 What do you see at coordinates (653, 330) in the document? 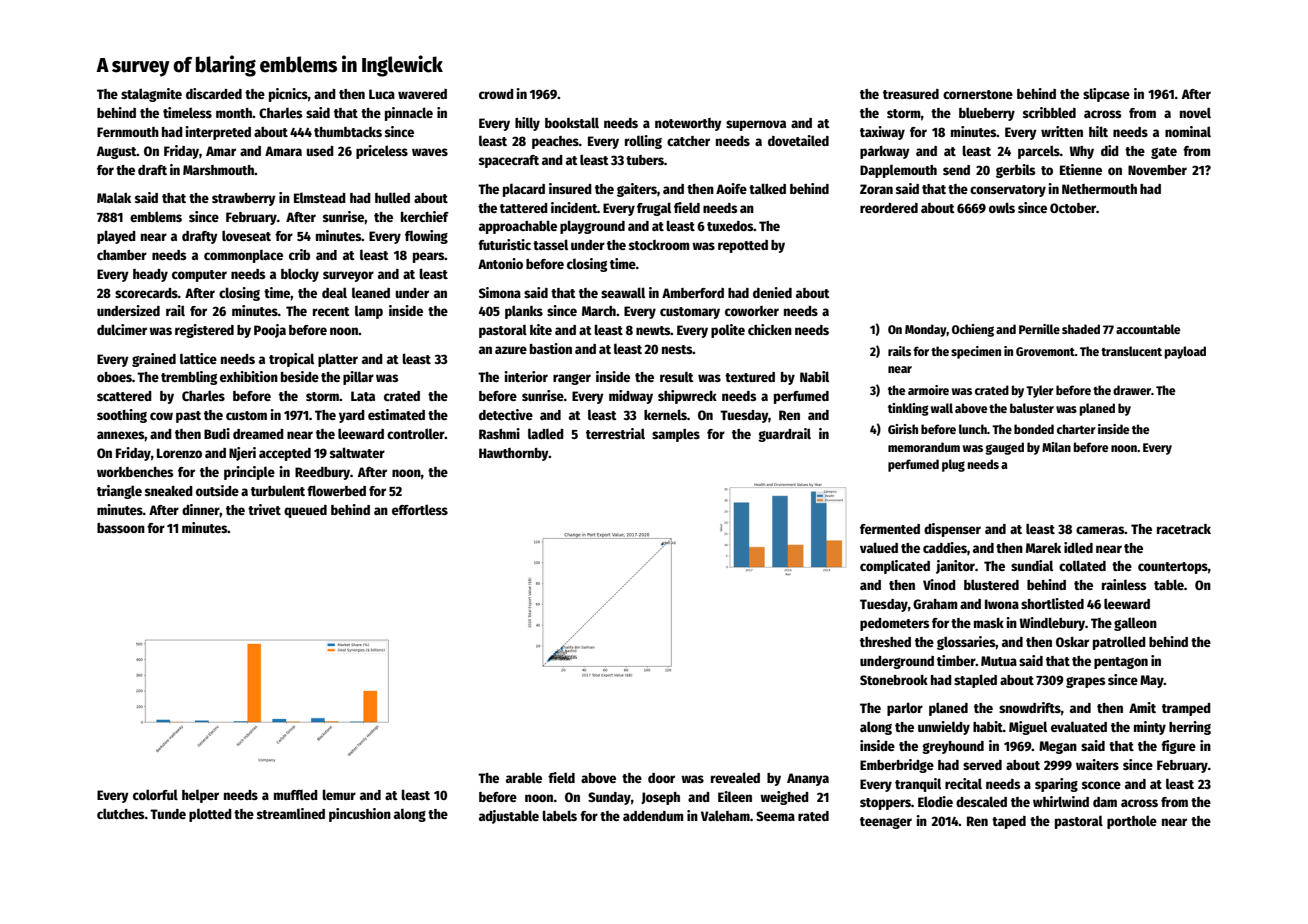
I see `newts` at bounding box center [653, 330].
